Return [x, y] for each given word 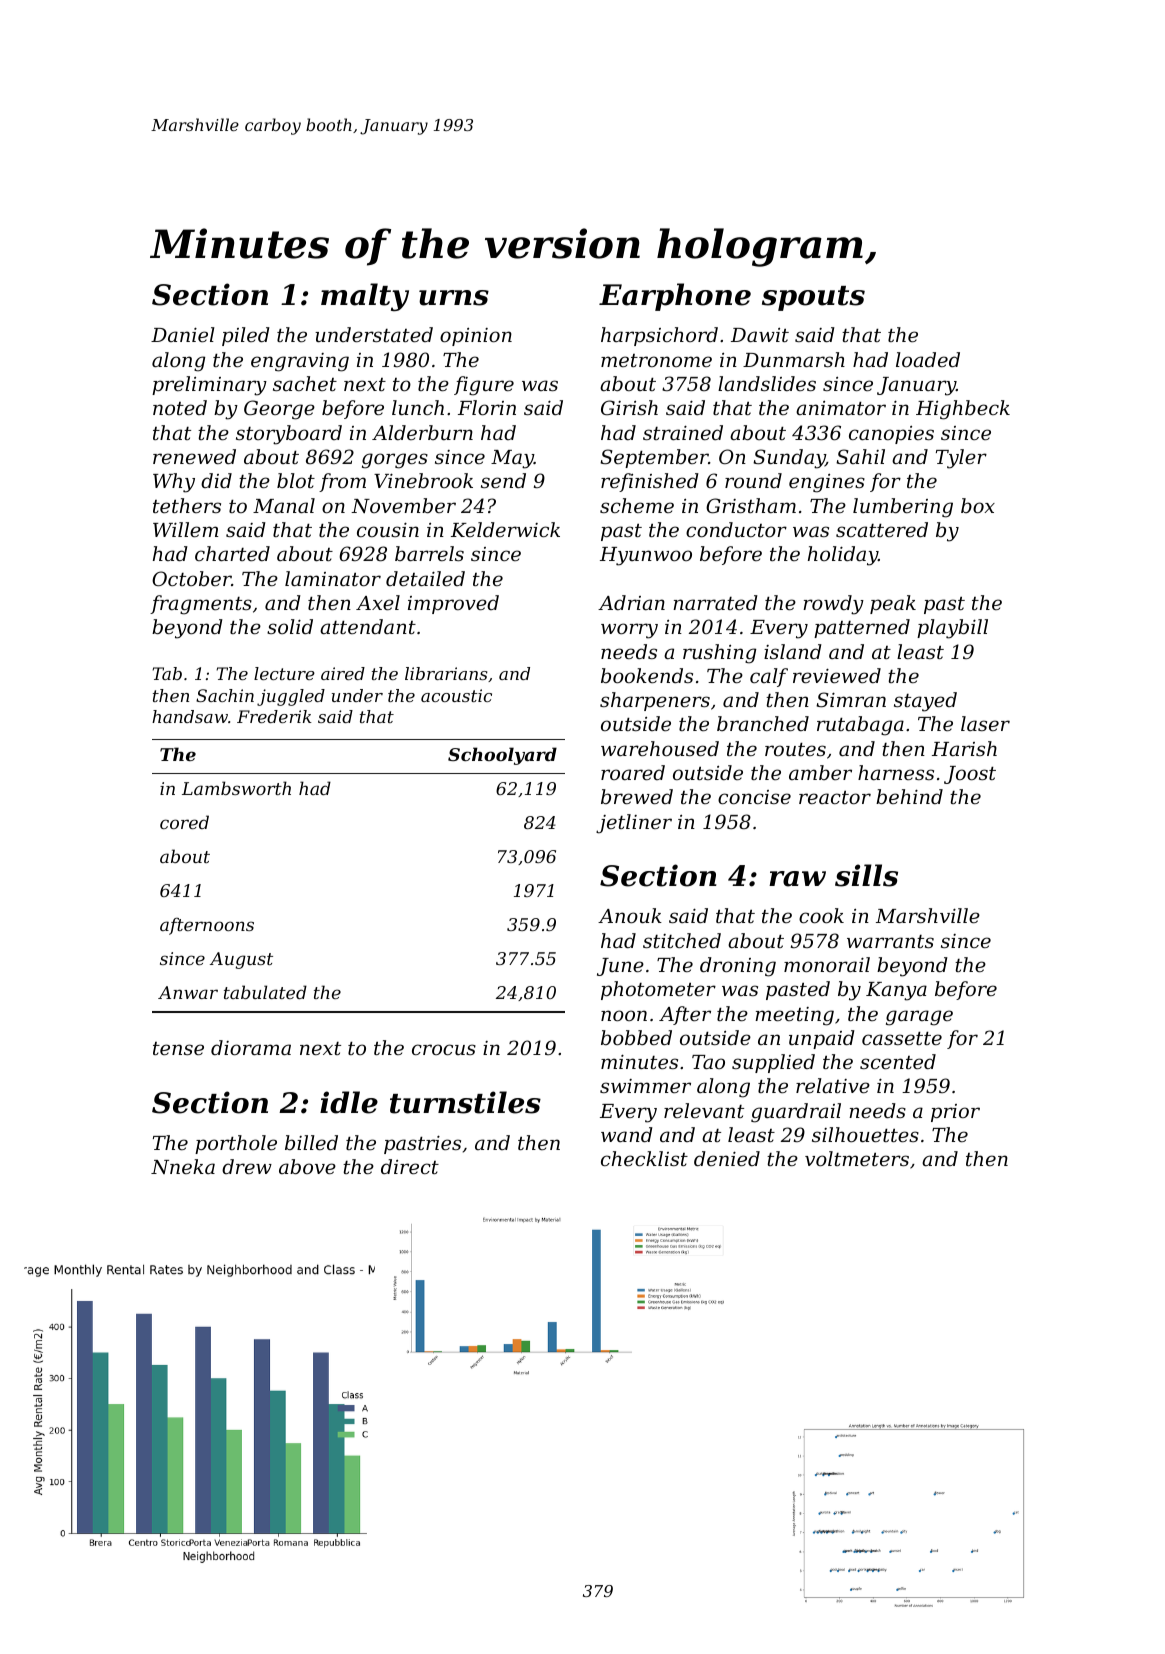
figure [484, 386]
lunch [418, 407]
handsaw [190, 716]
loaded [928, 359]
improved [453, 604]
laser [985, 723]
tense [178, 1048]
